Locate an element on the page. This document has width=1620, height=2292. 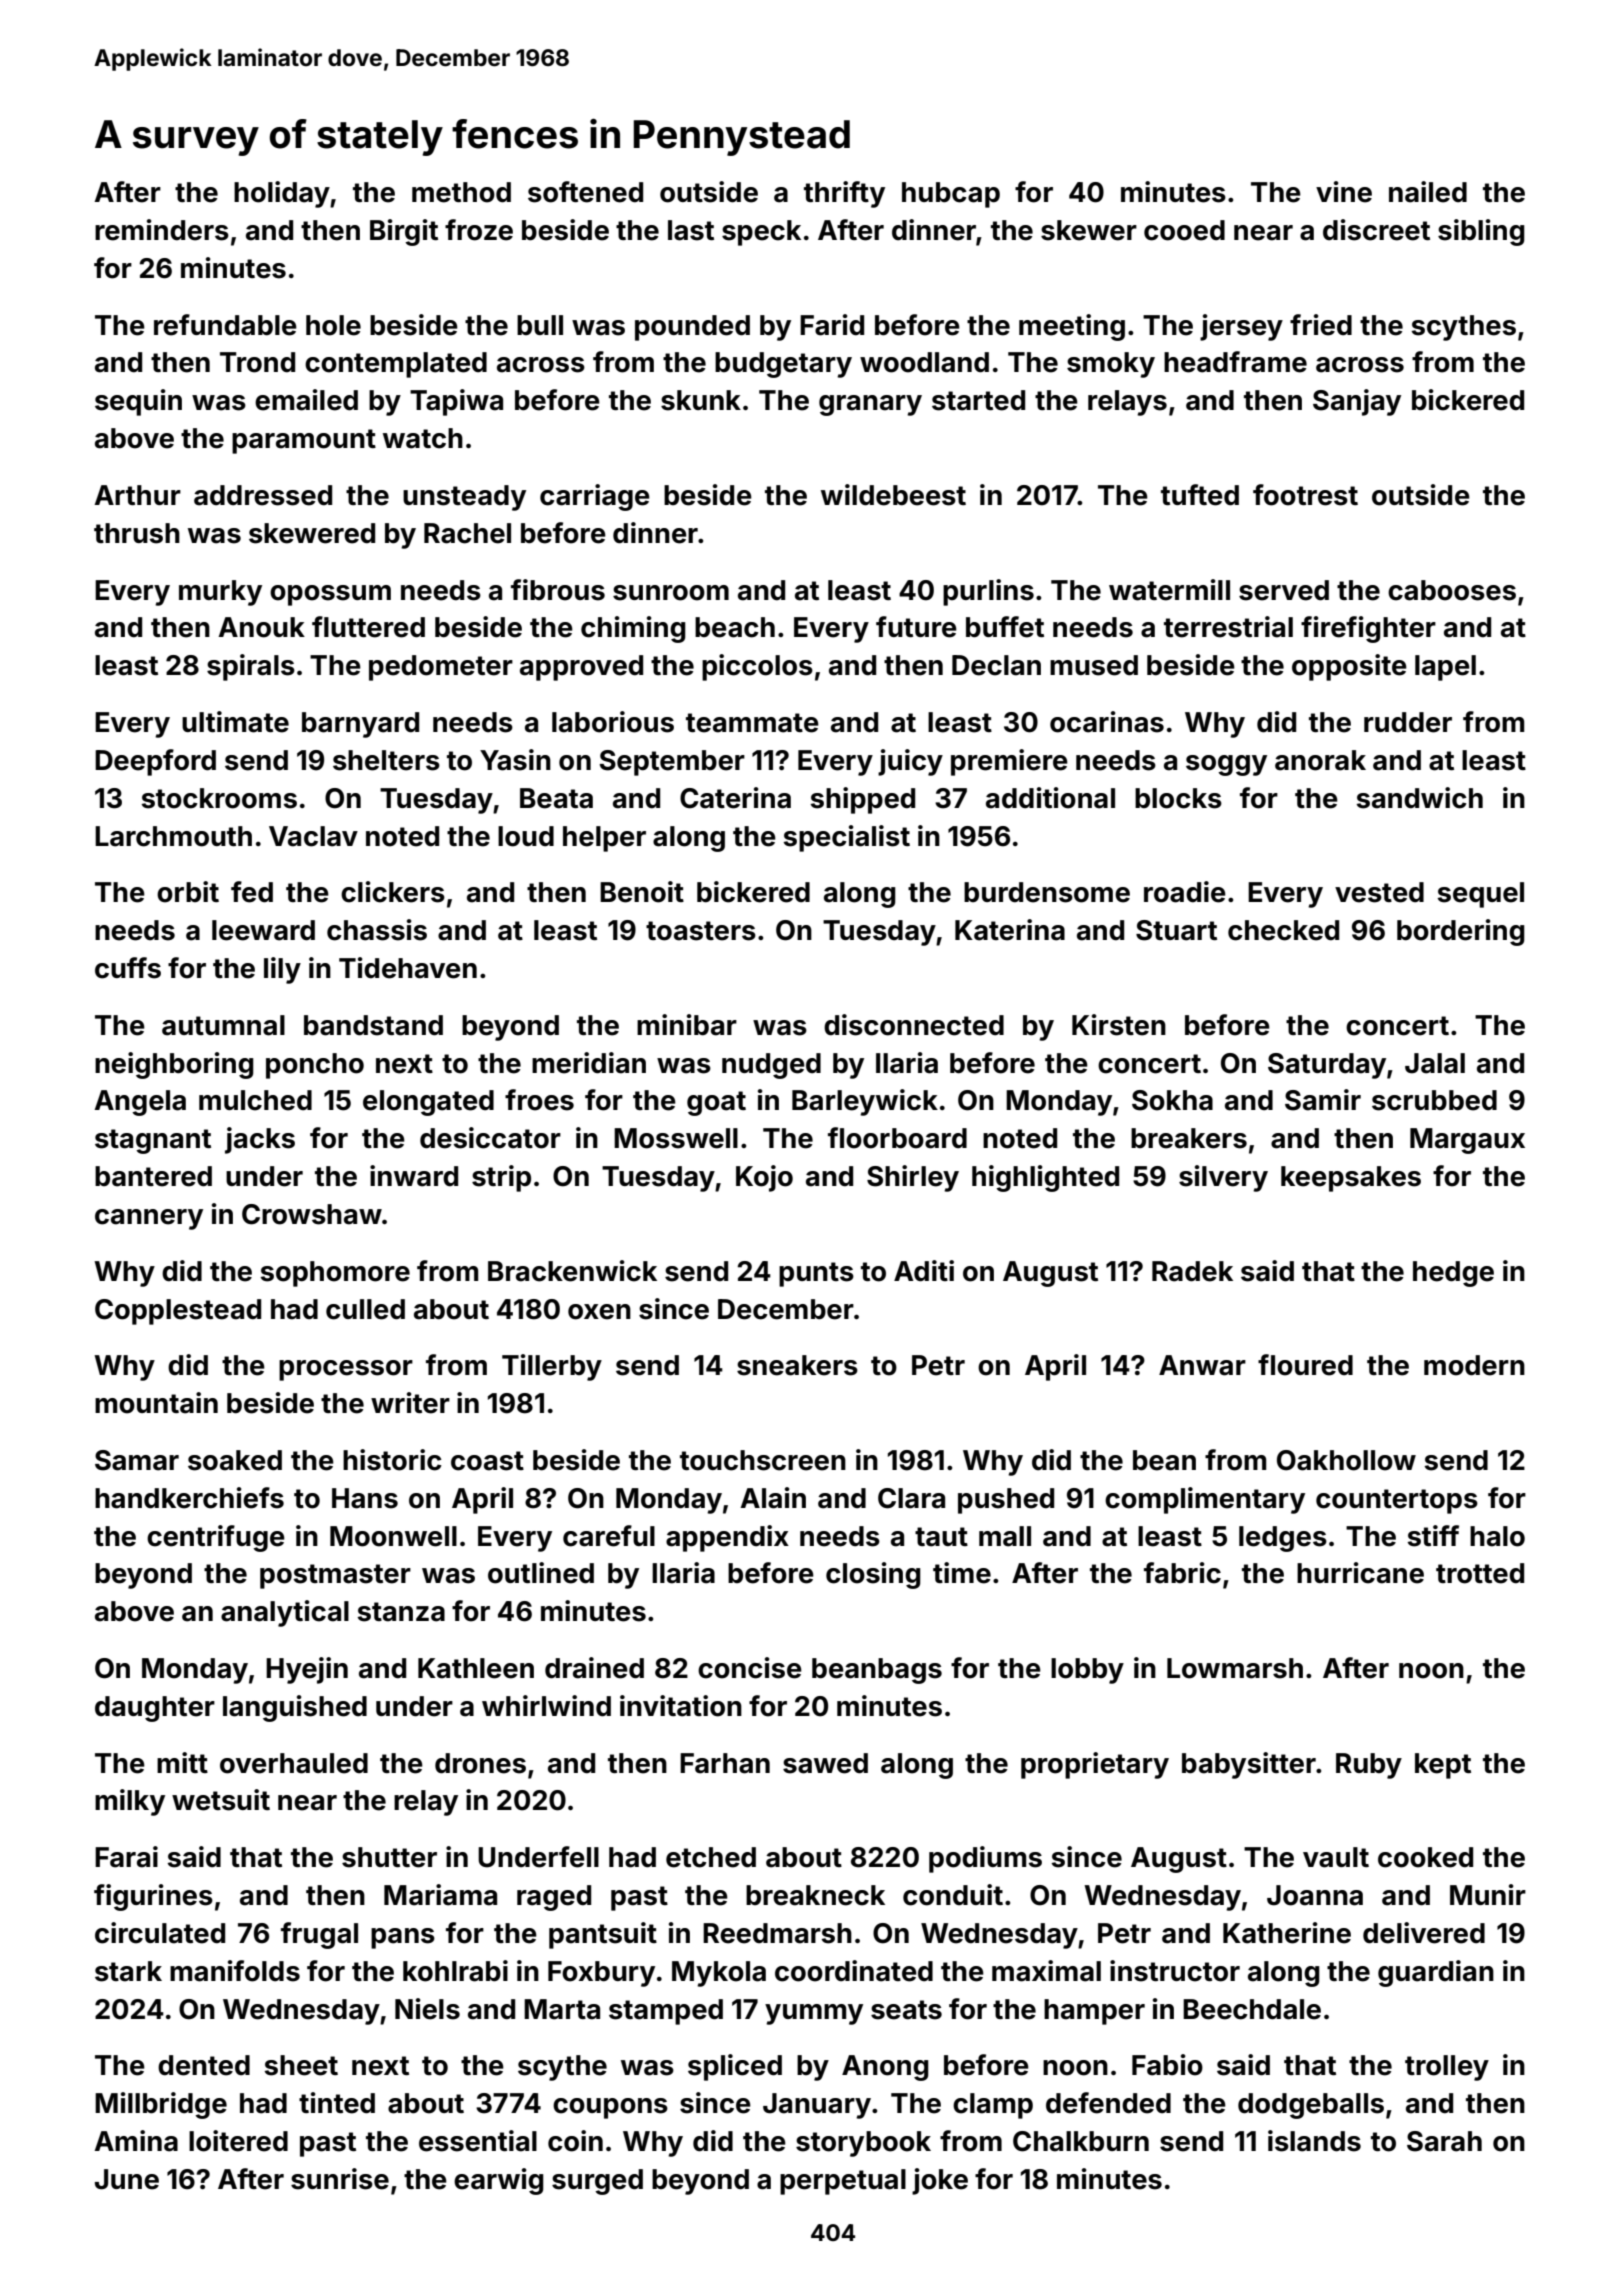
joke is located at coordinates (940, 2181).
